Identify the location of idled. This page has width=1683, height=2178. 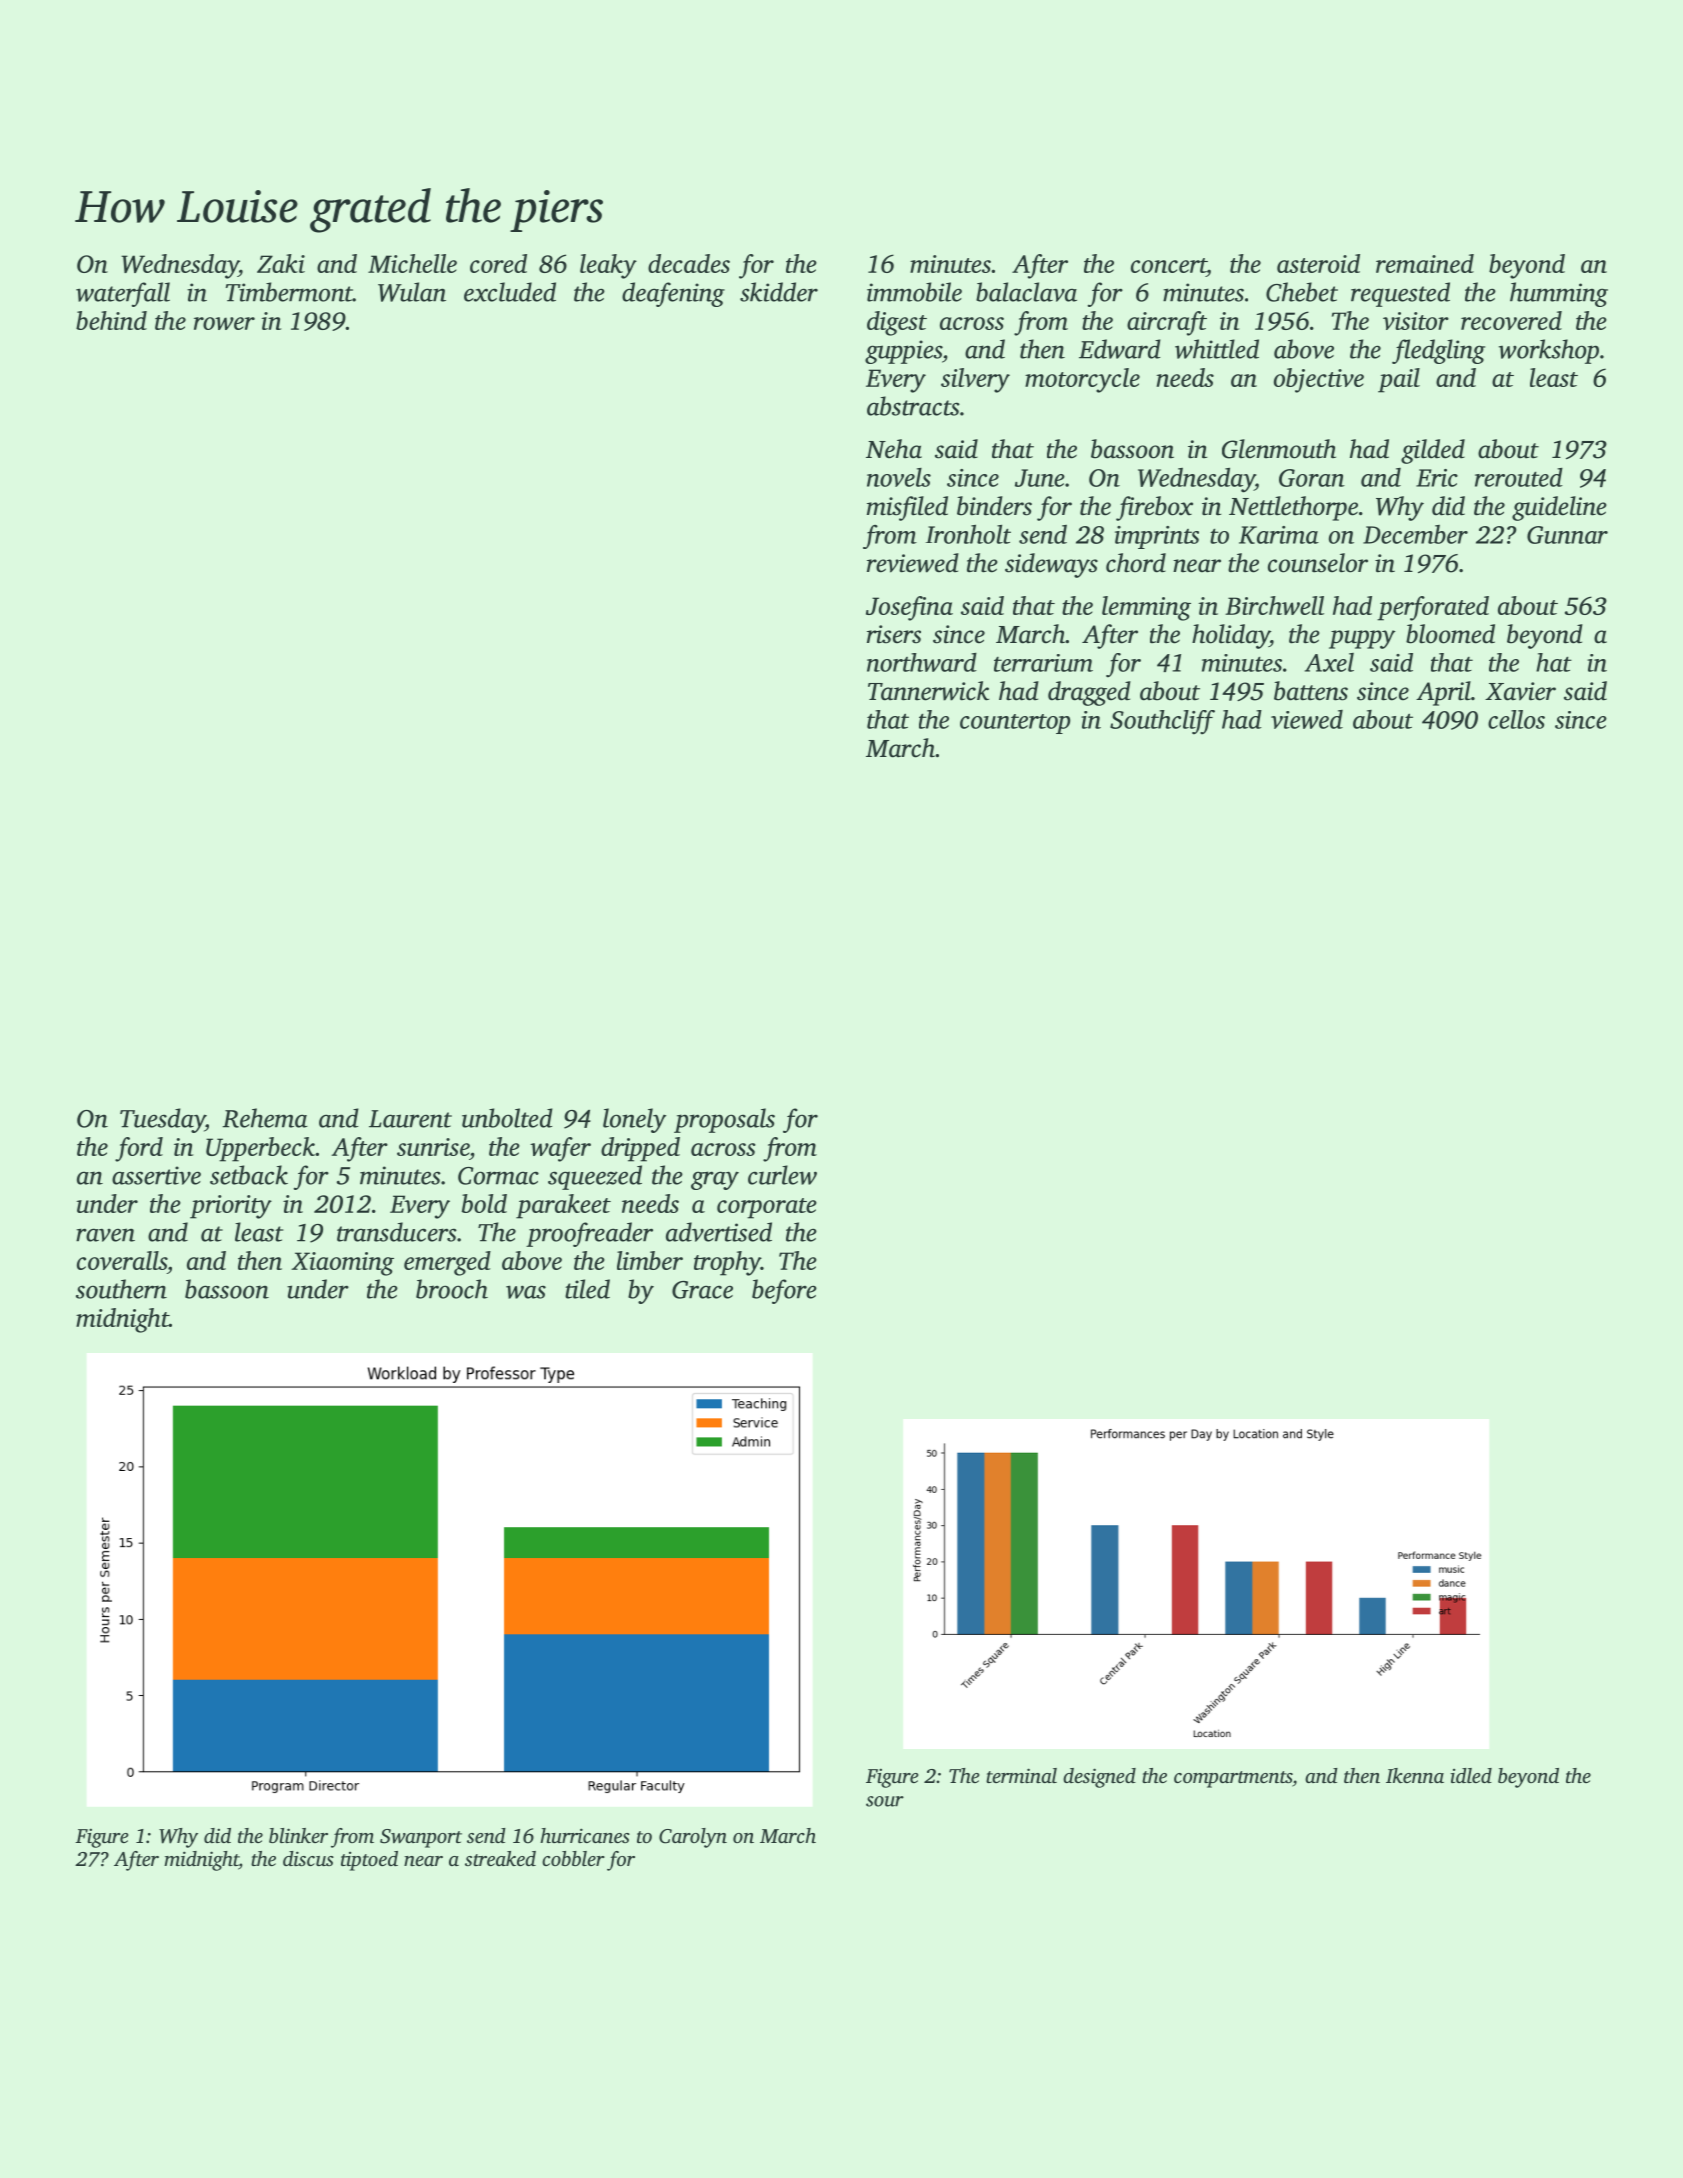
(1471, 1775).
